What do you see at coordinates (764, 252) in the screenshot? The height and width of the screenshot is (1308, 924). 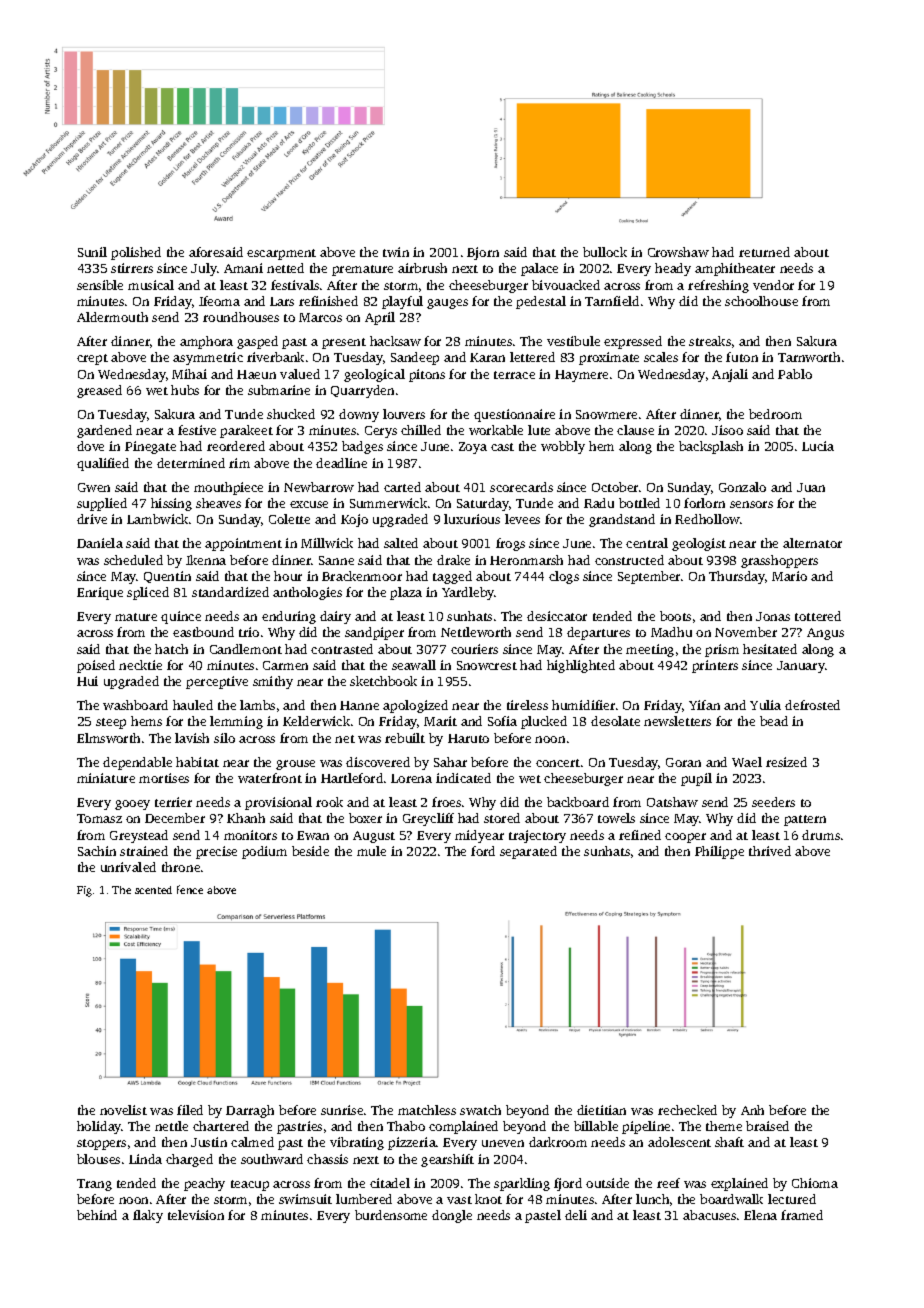 I see `returned` at bounding box center [764, 252].
